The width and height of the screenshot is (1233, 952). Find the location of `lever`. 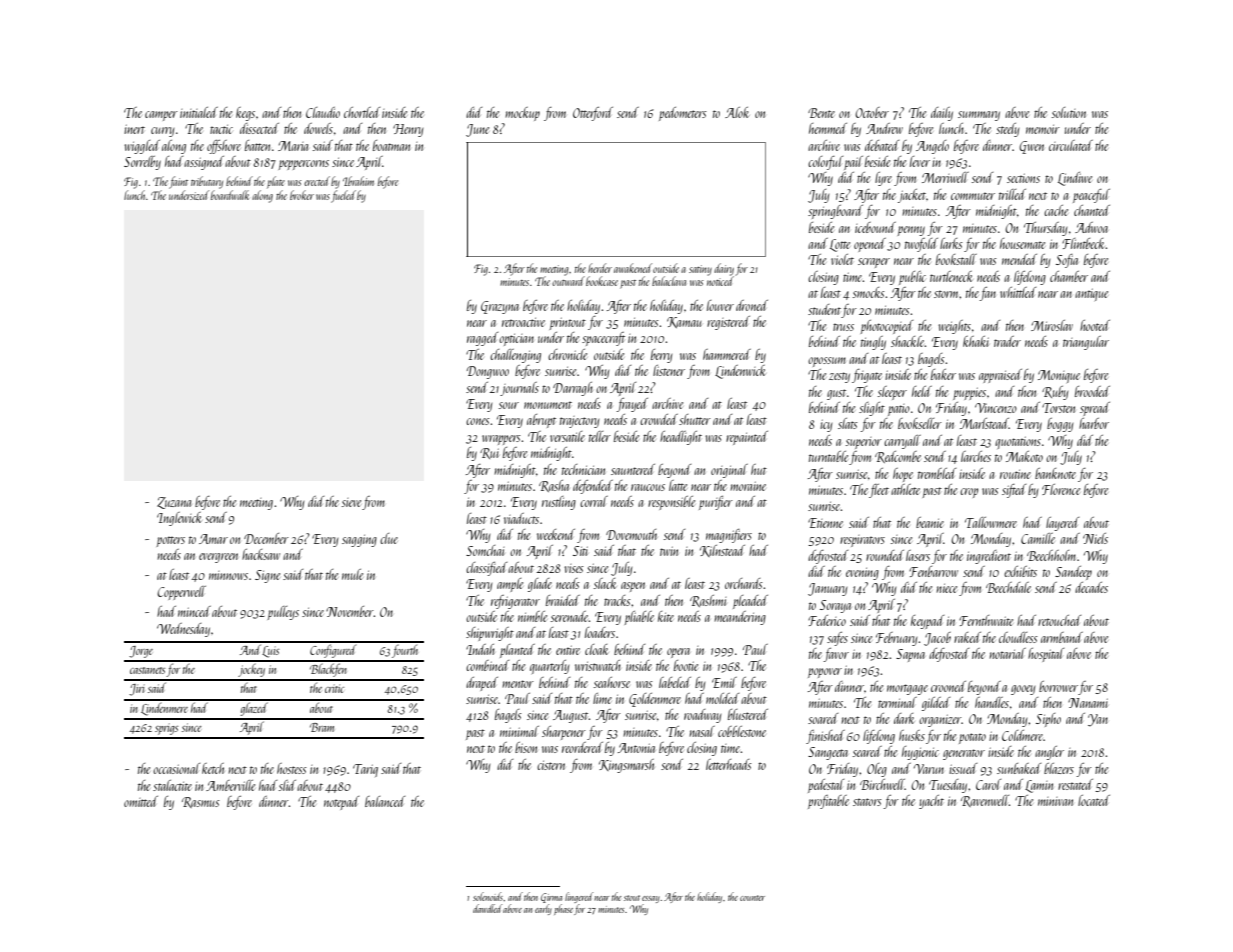

lever is located at coordinates (920, 161).
